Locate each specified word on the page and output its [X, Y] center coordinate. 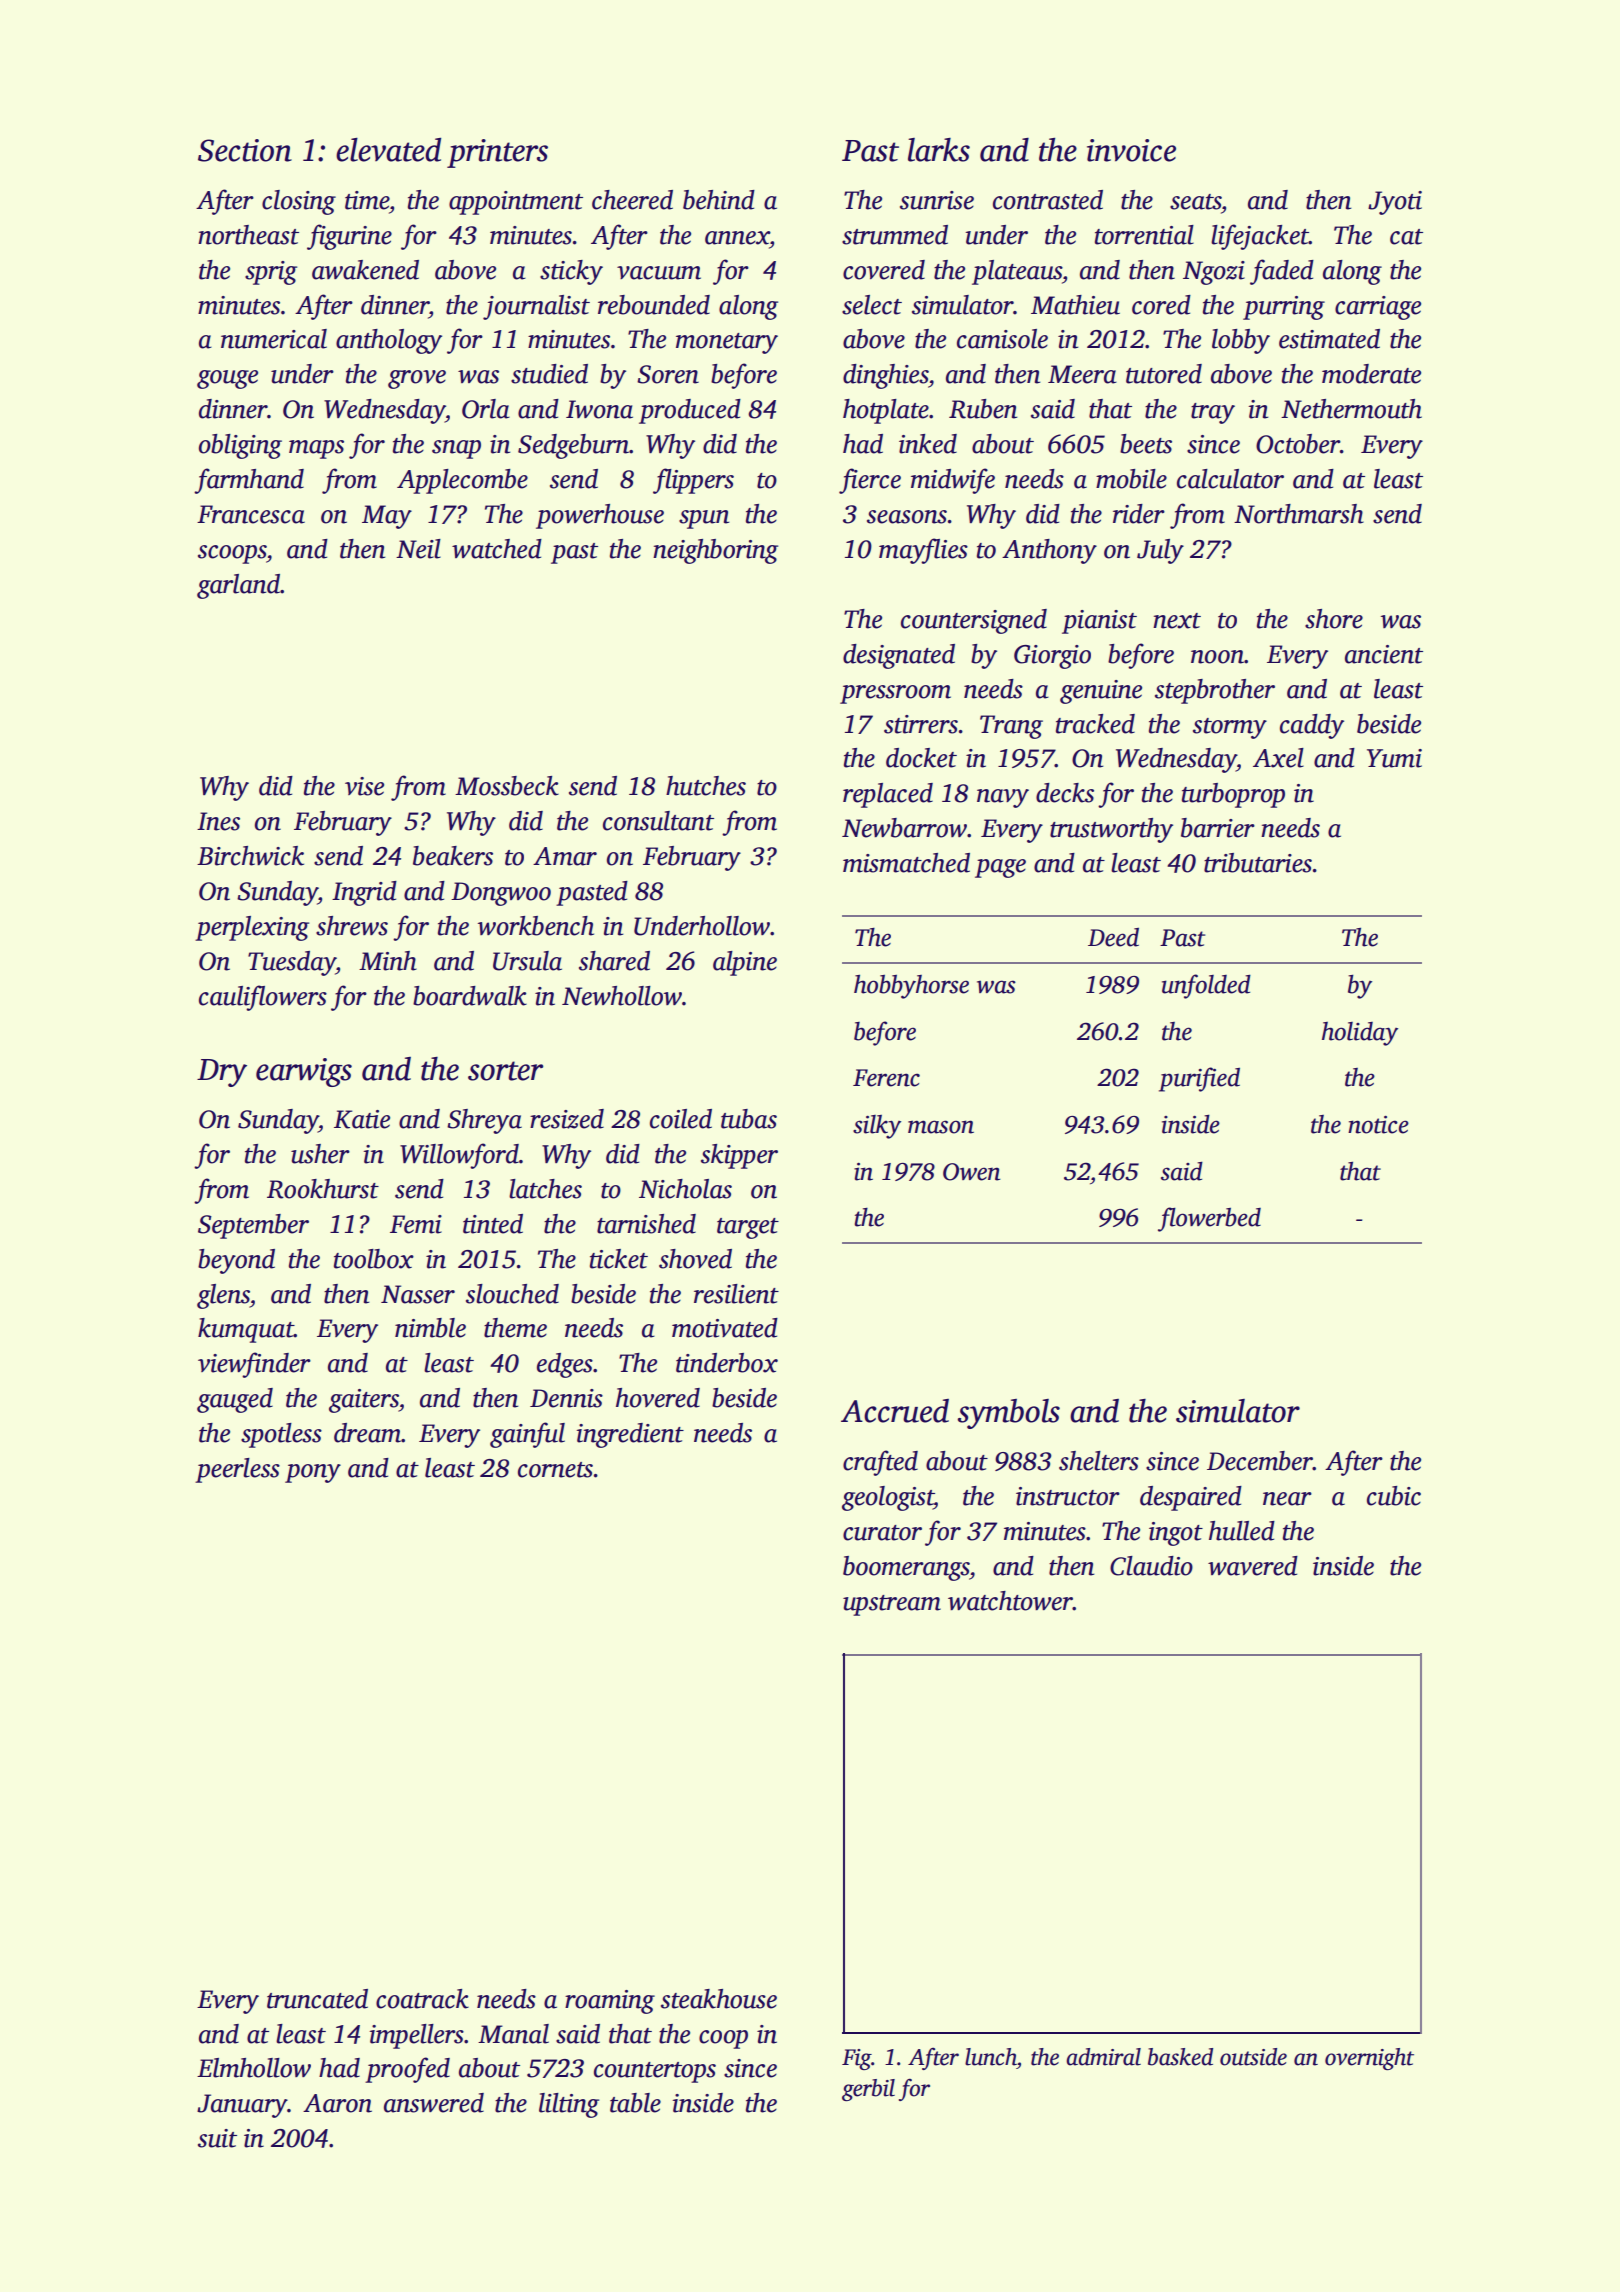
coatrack [422, 1999]
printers [497, 153]
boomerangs [906, 1568]
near [1287, 1499]
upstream [892, 1605]
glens [223, 1296]
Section [245, 150]
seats [1195, 202]
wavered [1253, 1566]
